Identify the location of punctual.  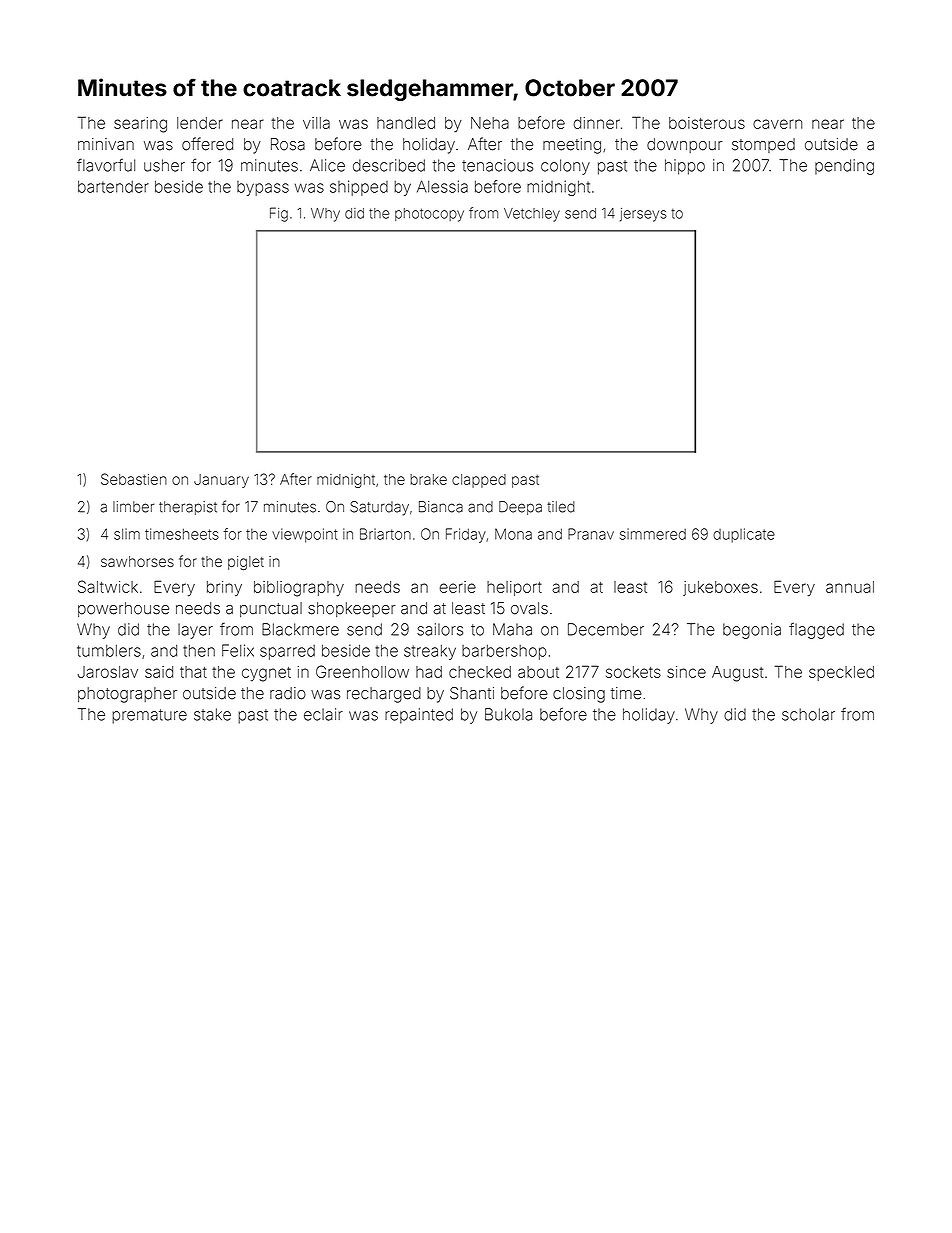
(271, 609).
